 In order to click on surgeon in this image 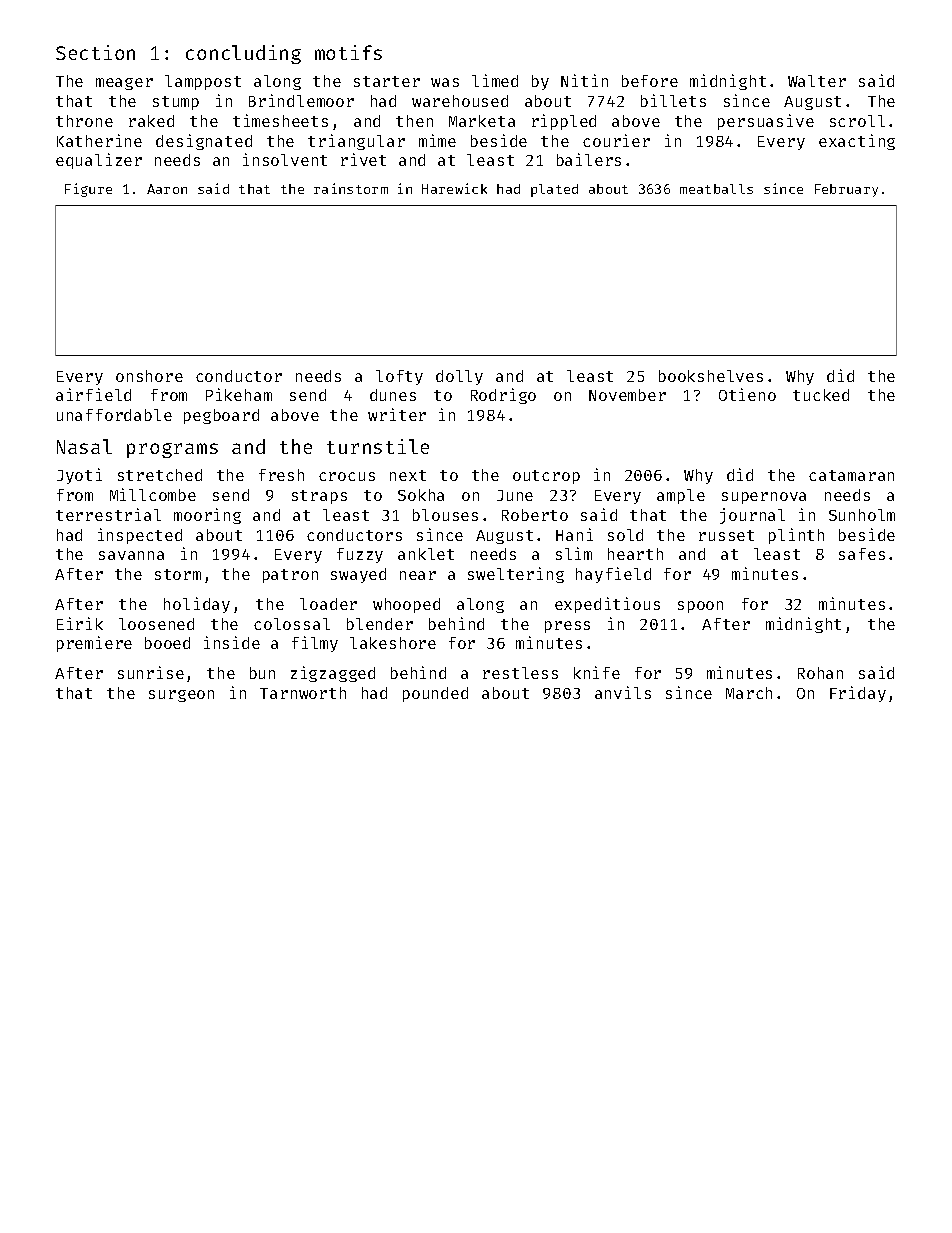, I will do `click(181, 696)`.
